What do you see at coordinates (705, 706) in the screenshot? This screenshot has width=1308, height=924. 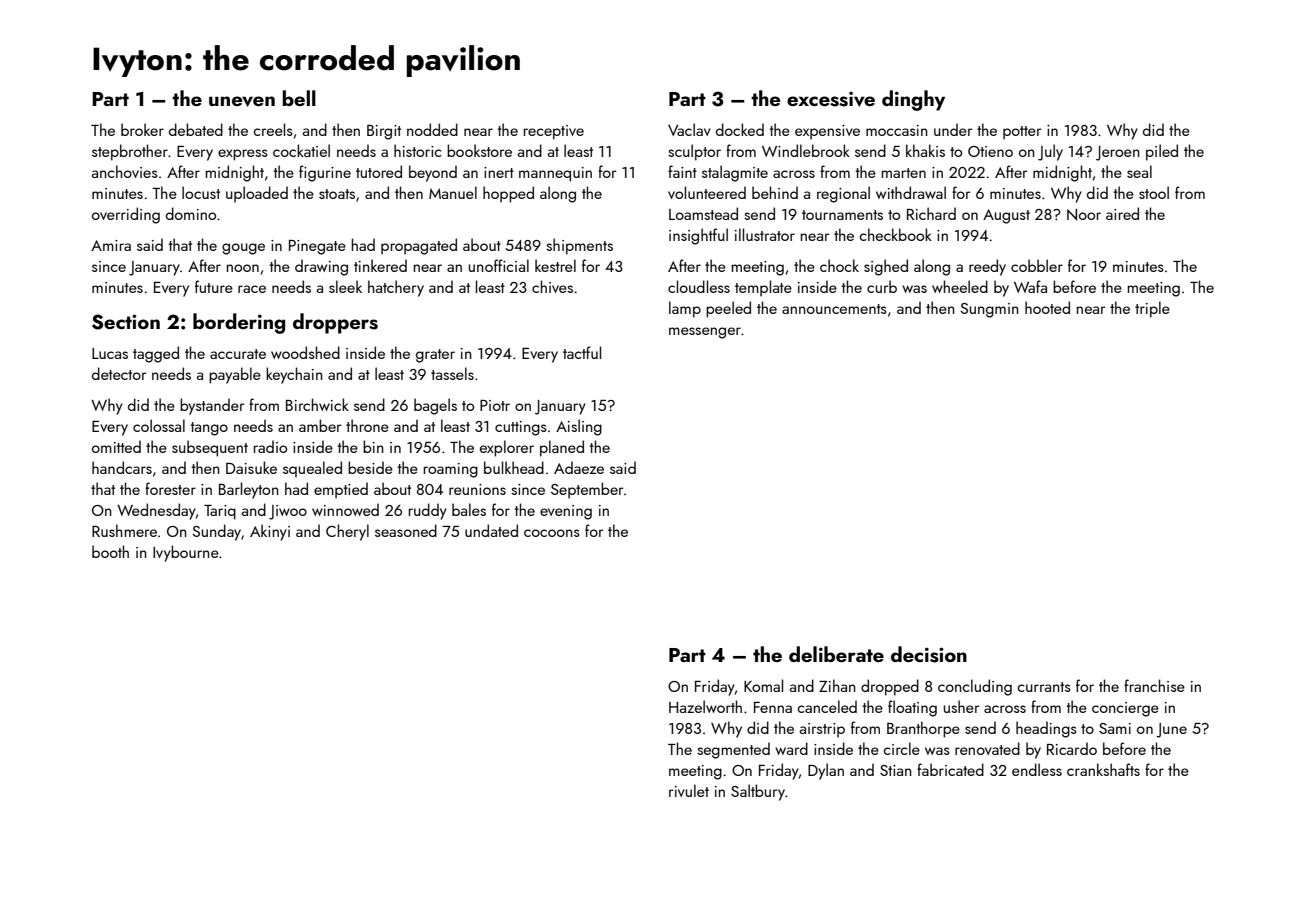 I see `Hazelworth` at bounding box center [705, 706].
